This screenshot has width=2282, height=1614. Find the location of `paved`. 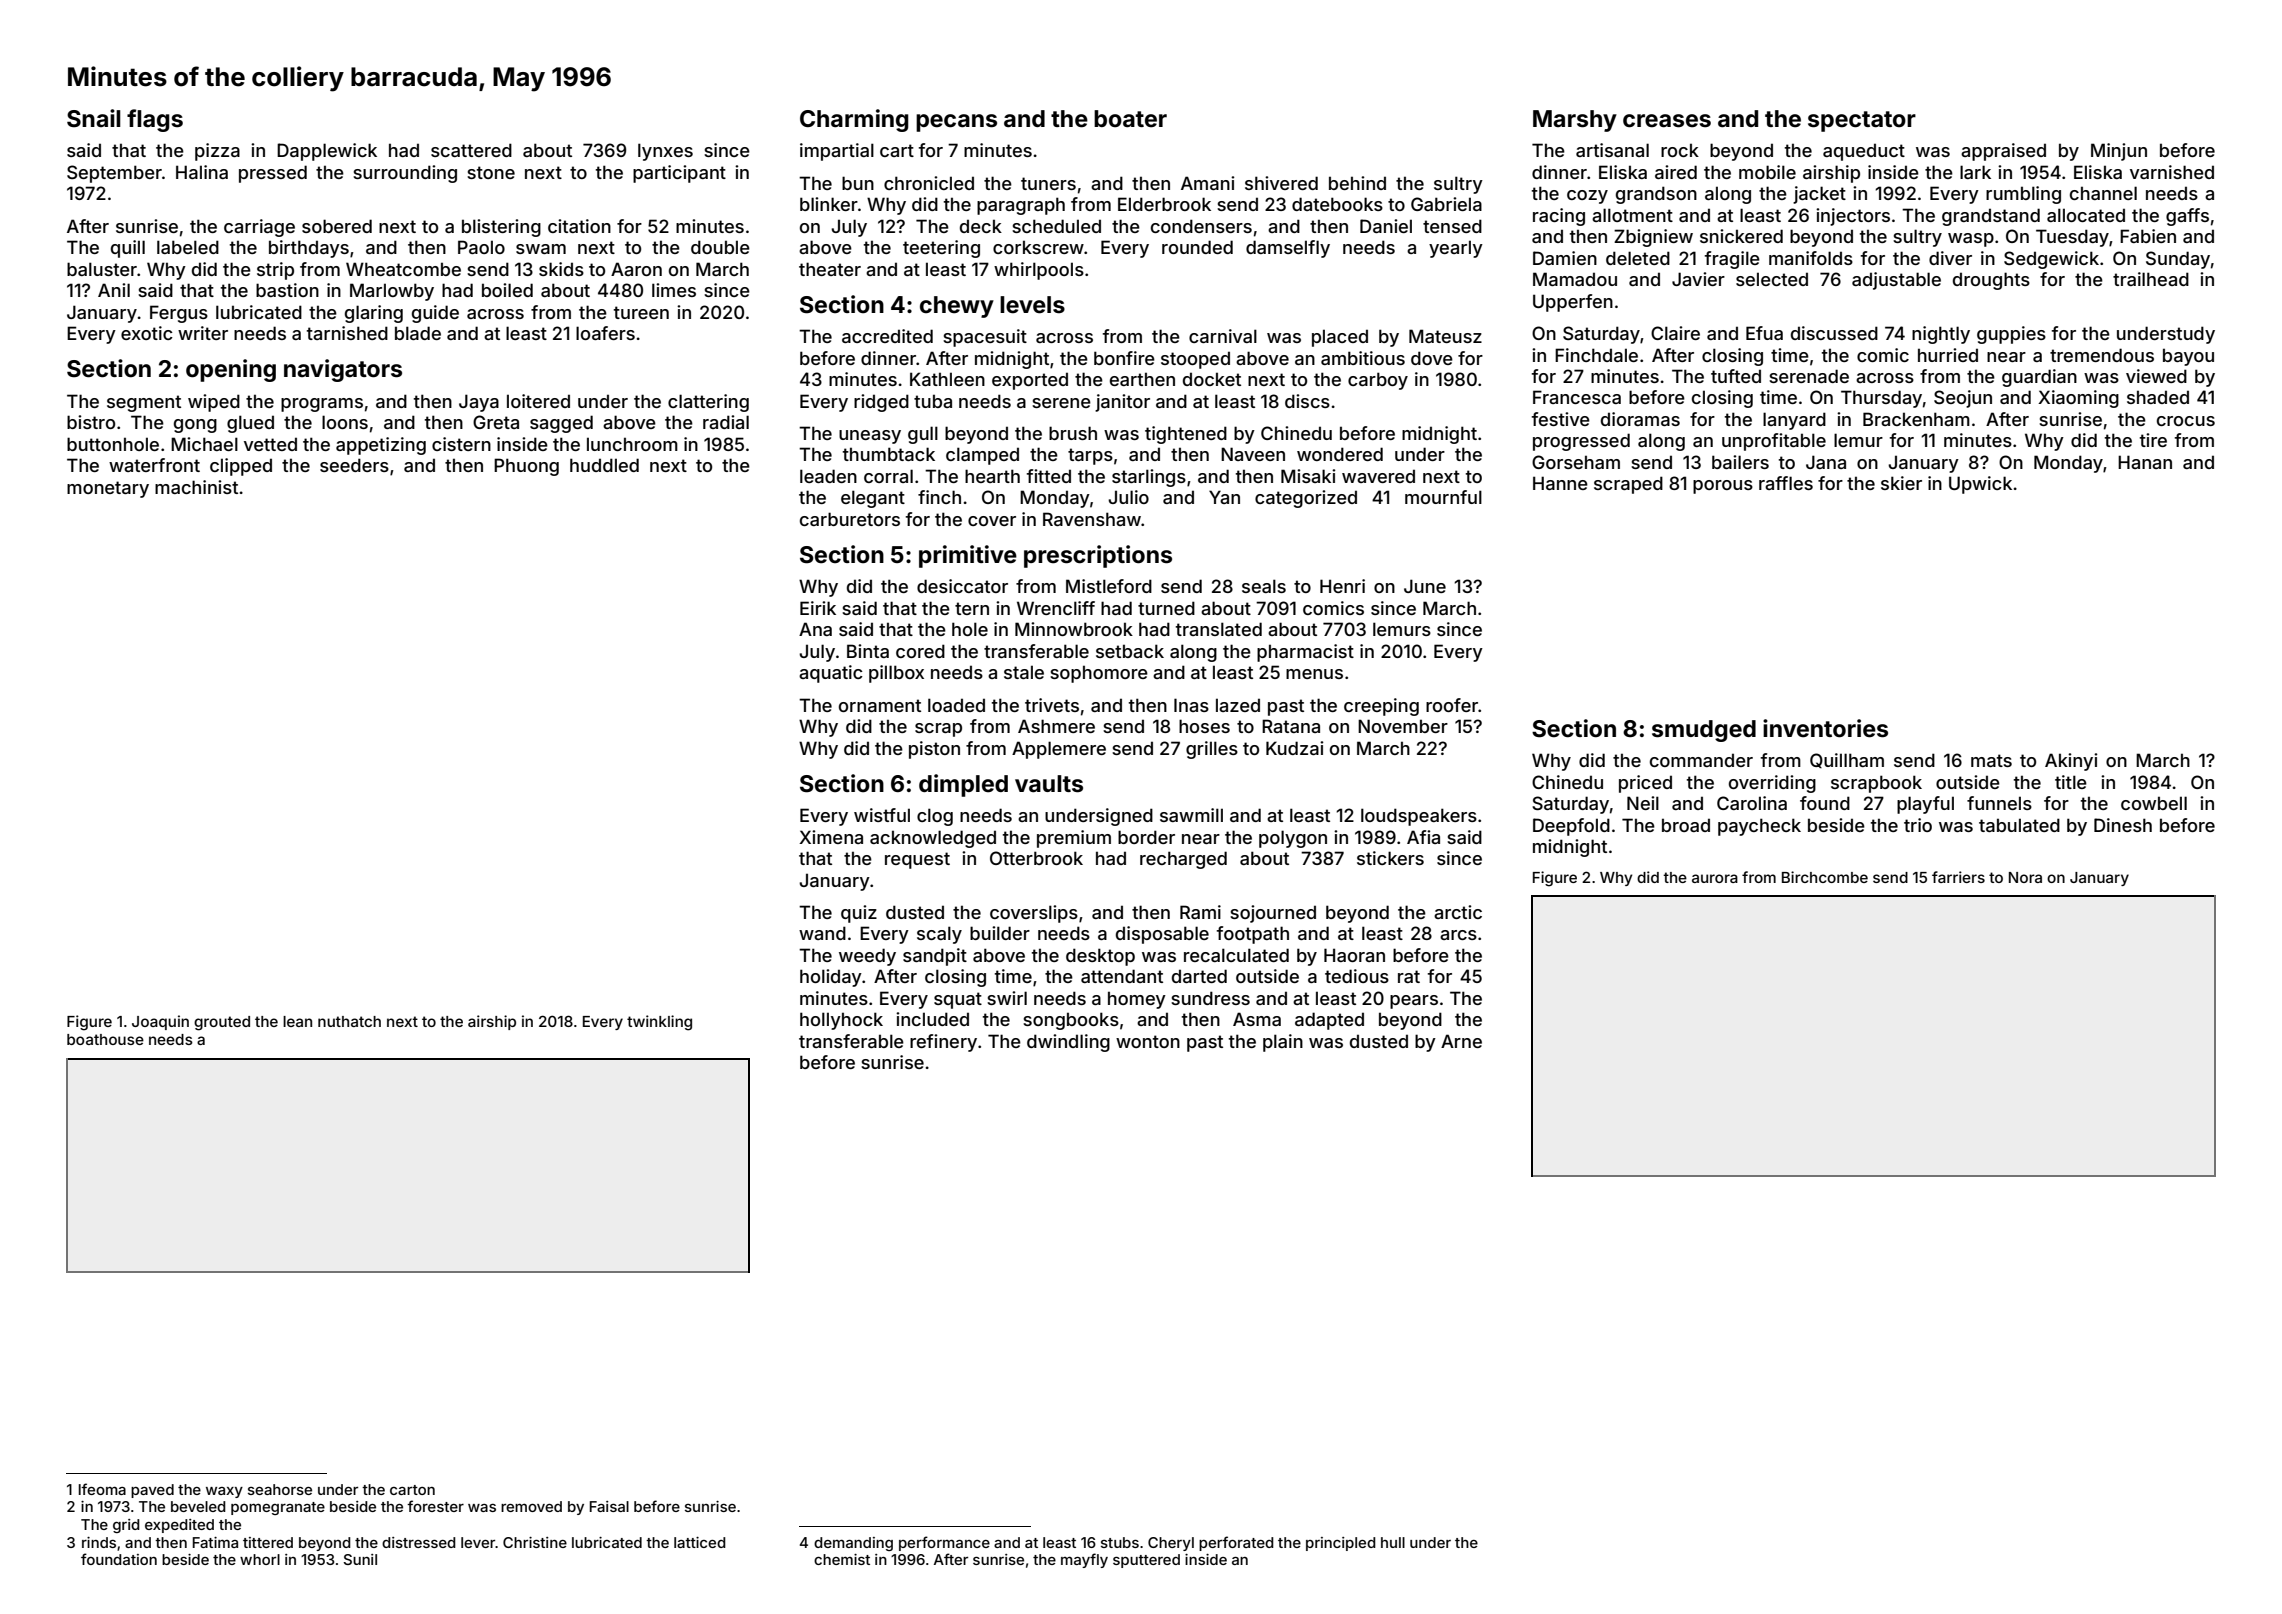

paved is located at coordinates (152, 1491).
